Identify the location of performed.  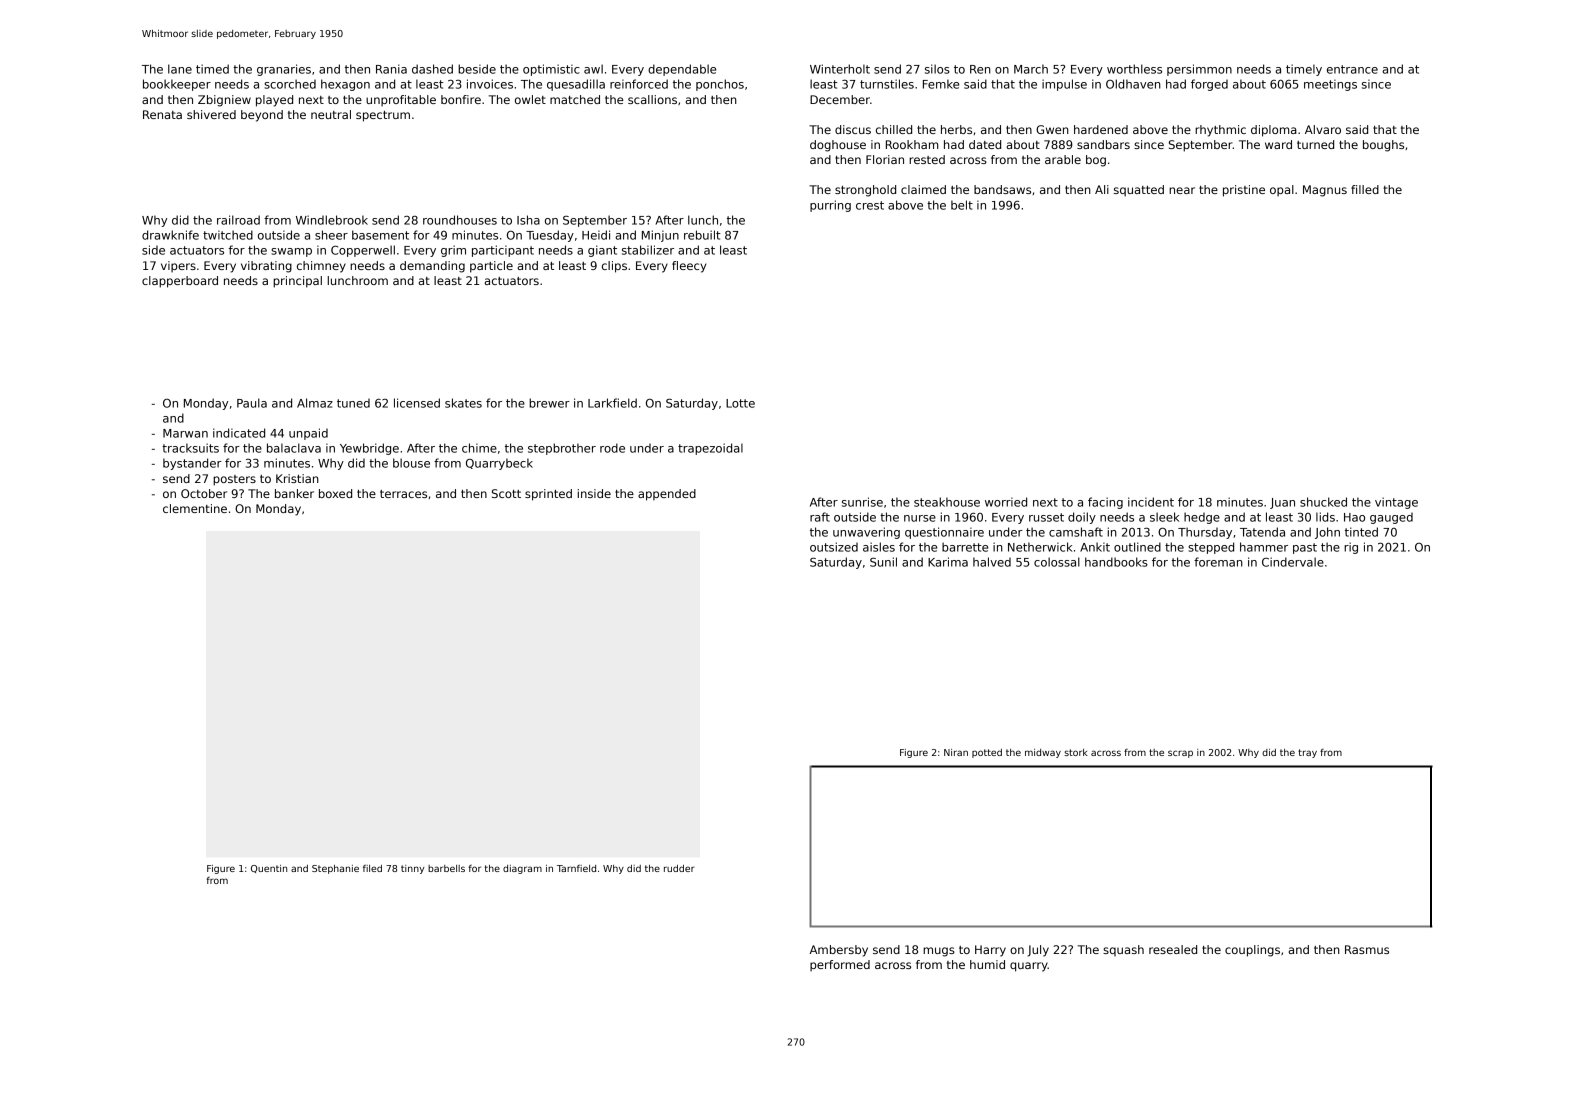
(840, 965).
